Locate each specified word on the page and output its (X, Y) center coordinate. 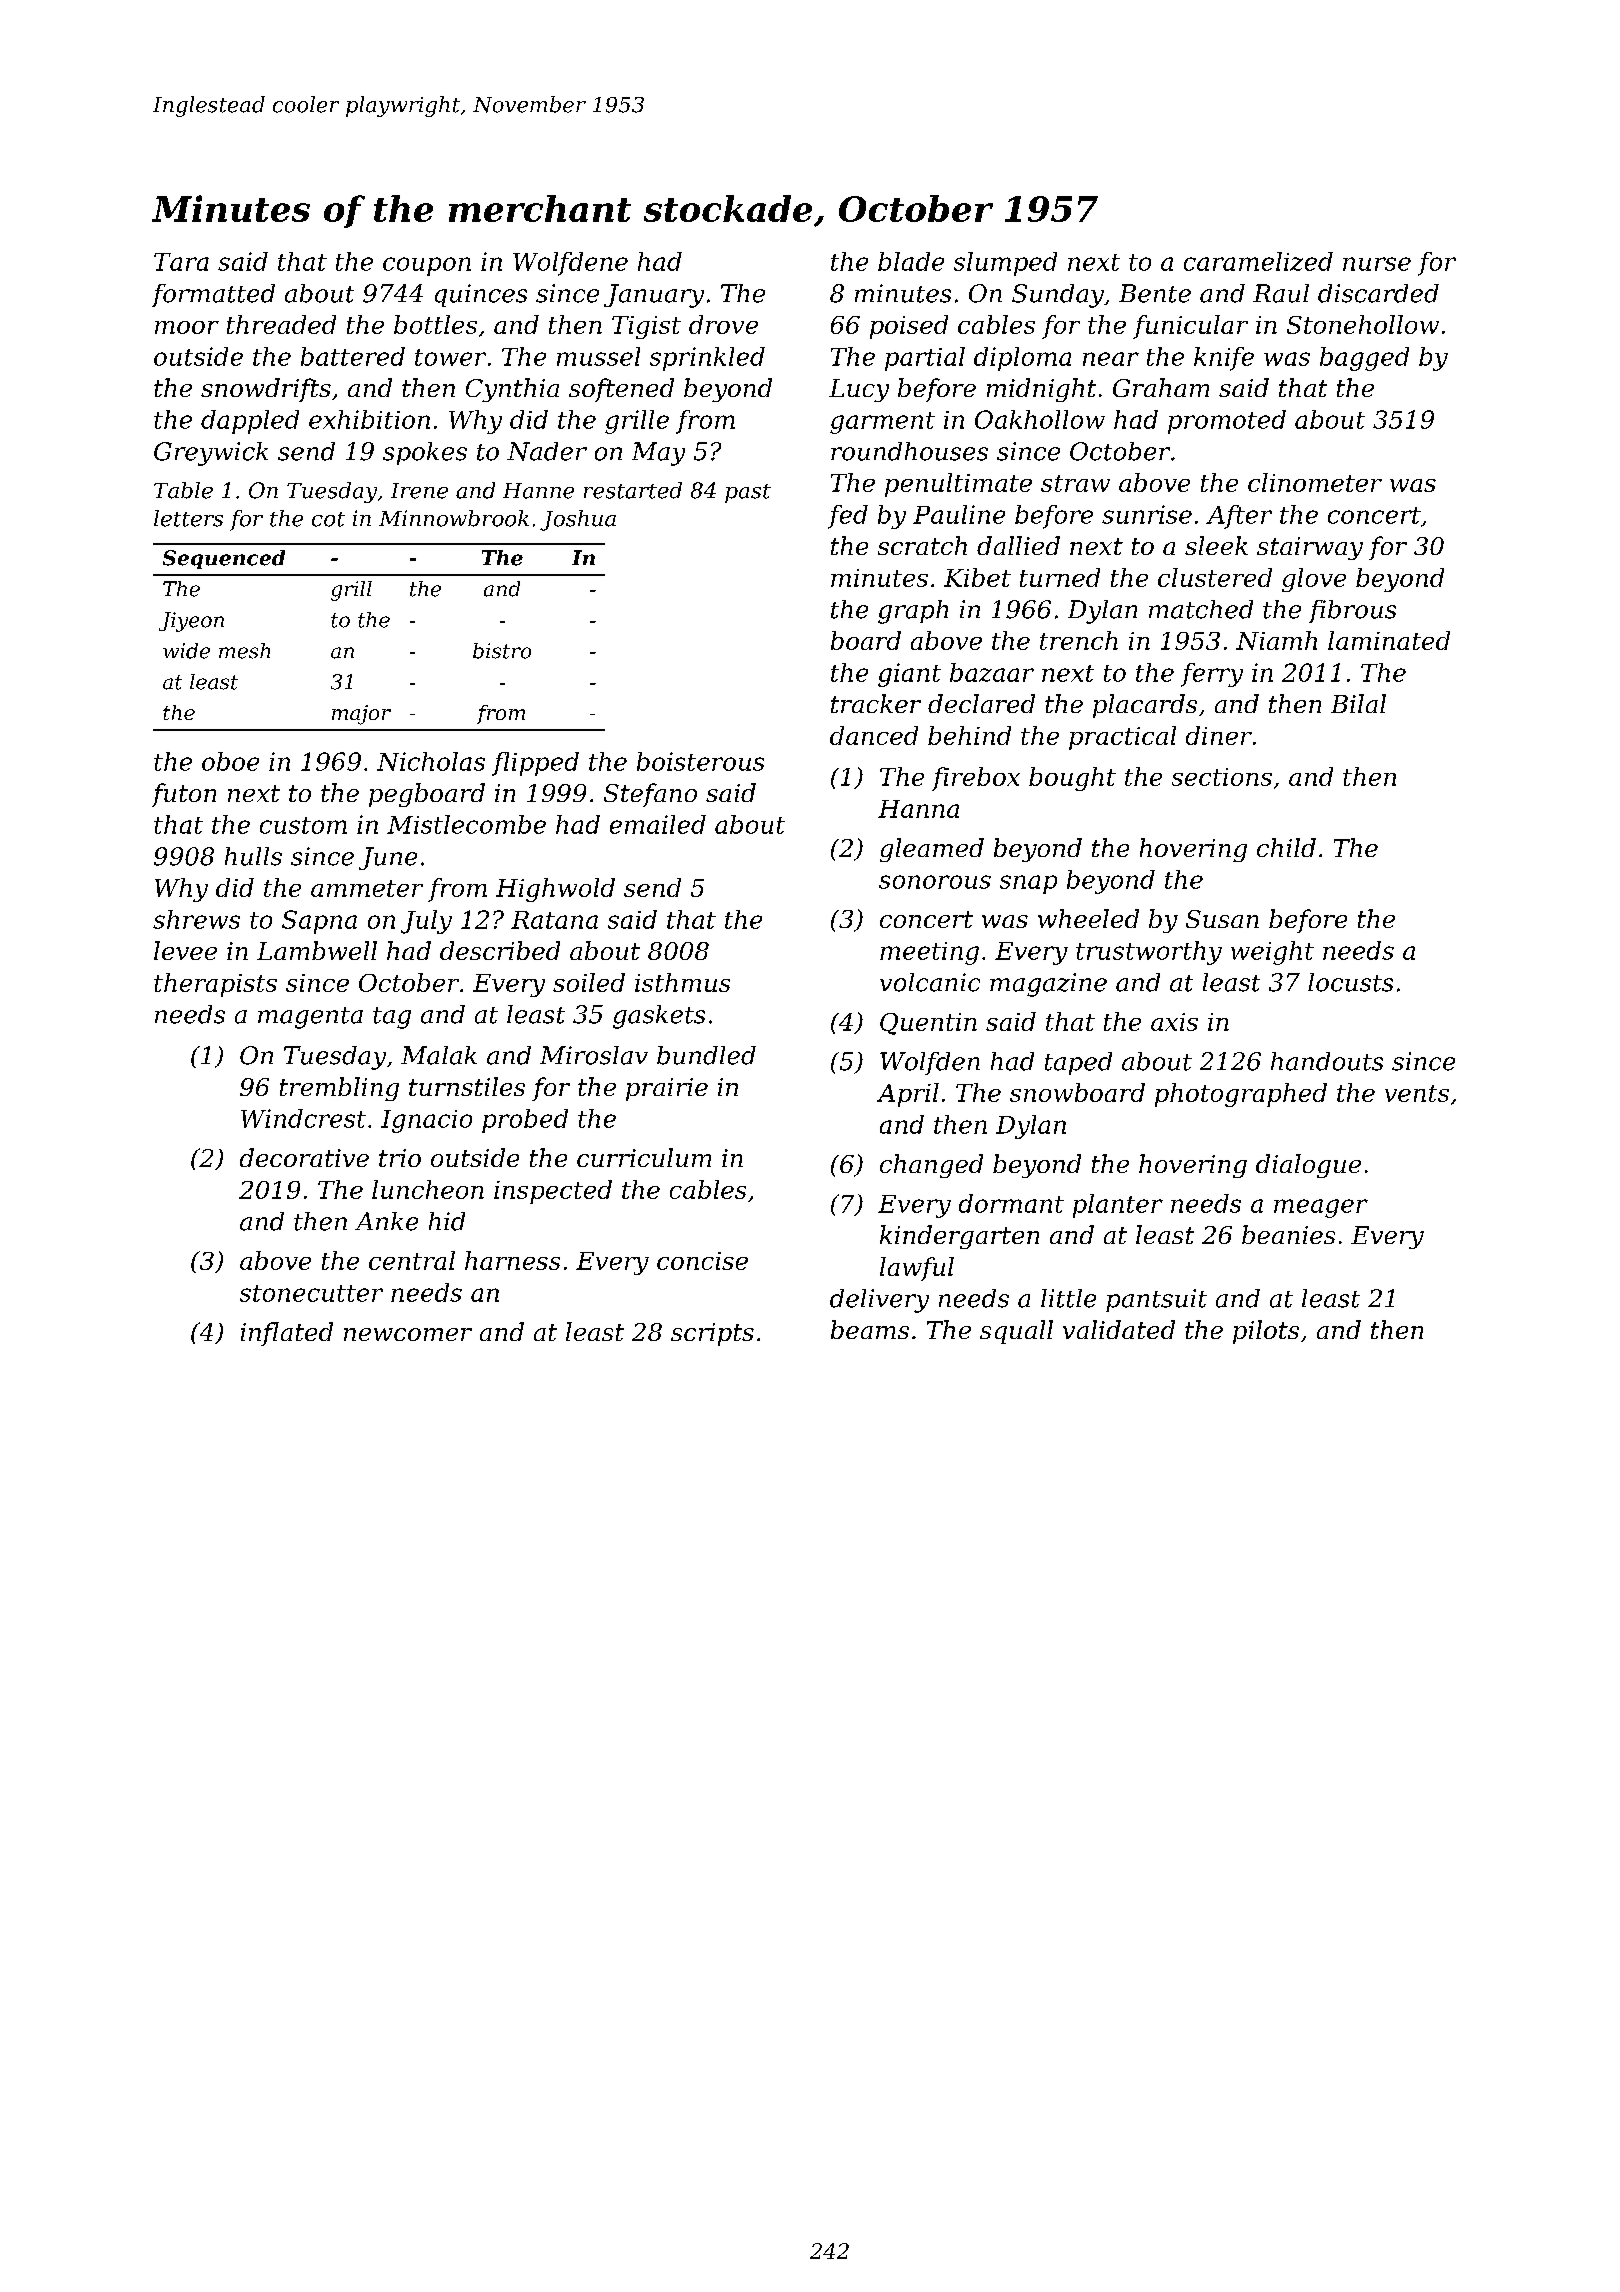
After (1239, 517)
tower (450, 357)
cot (328, 519)
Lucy (859, 390)
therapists (215, 985)
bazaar (992, 672)
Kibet (977, 577)
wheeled (1088, 918)
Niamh (1276, 640)
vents (1417, 1093)
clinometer (1315, 482)
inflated (287, 1334)
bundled (706, 1055)
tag (392, 1018)
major (361, 715)
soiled (589, 982)
